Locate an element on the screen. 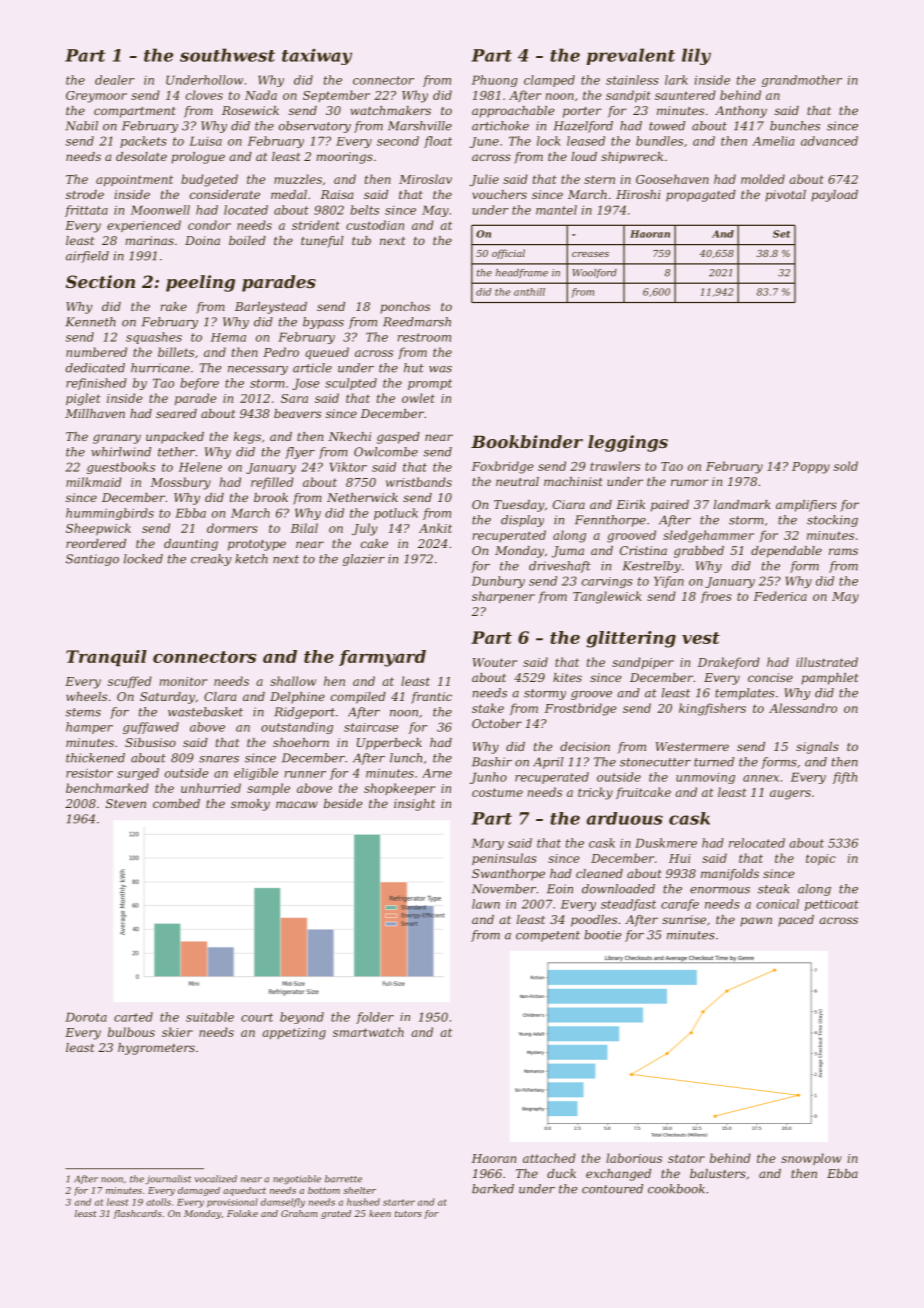  wheels is located at coordinates (86, 696).
